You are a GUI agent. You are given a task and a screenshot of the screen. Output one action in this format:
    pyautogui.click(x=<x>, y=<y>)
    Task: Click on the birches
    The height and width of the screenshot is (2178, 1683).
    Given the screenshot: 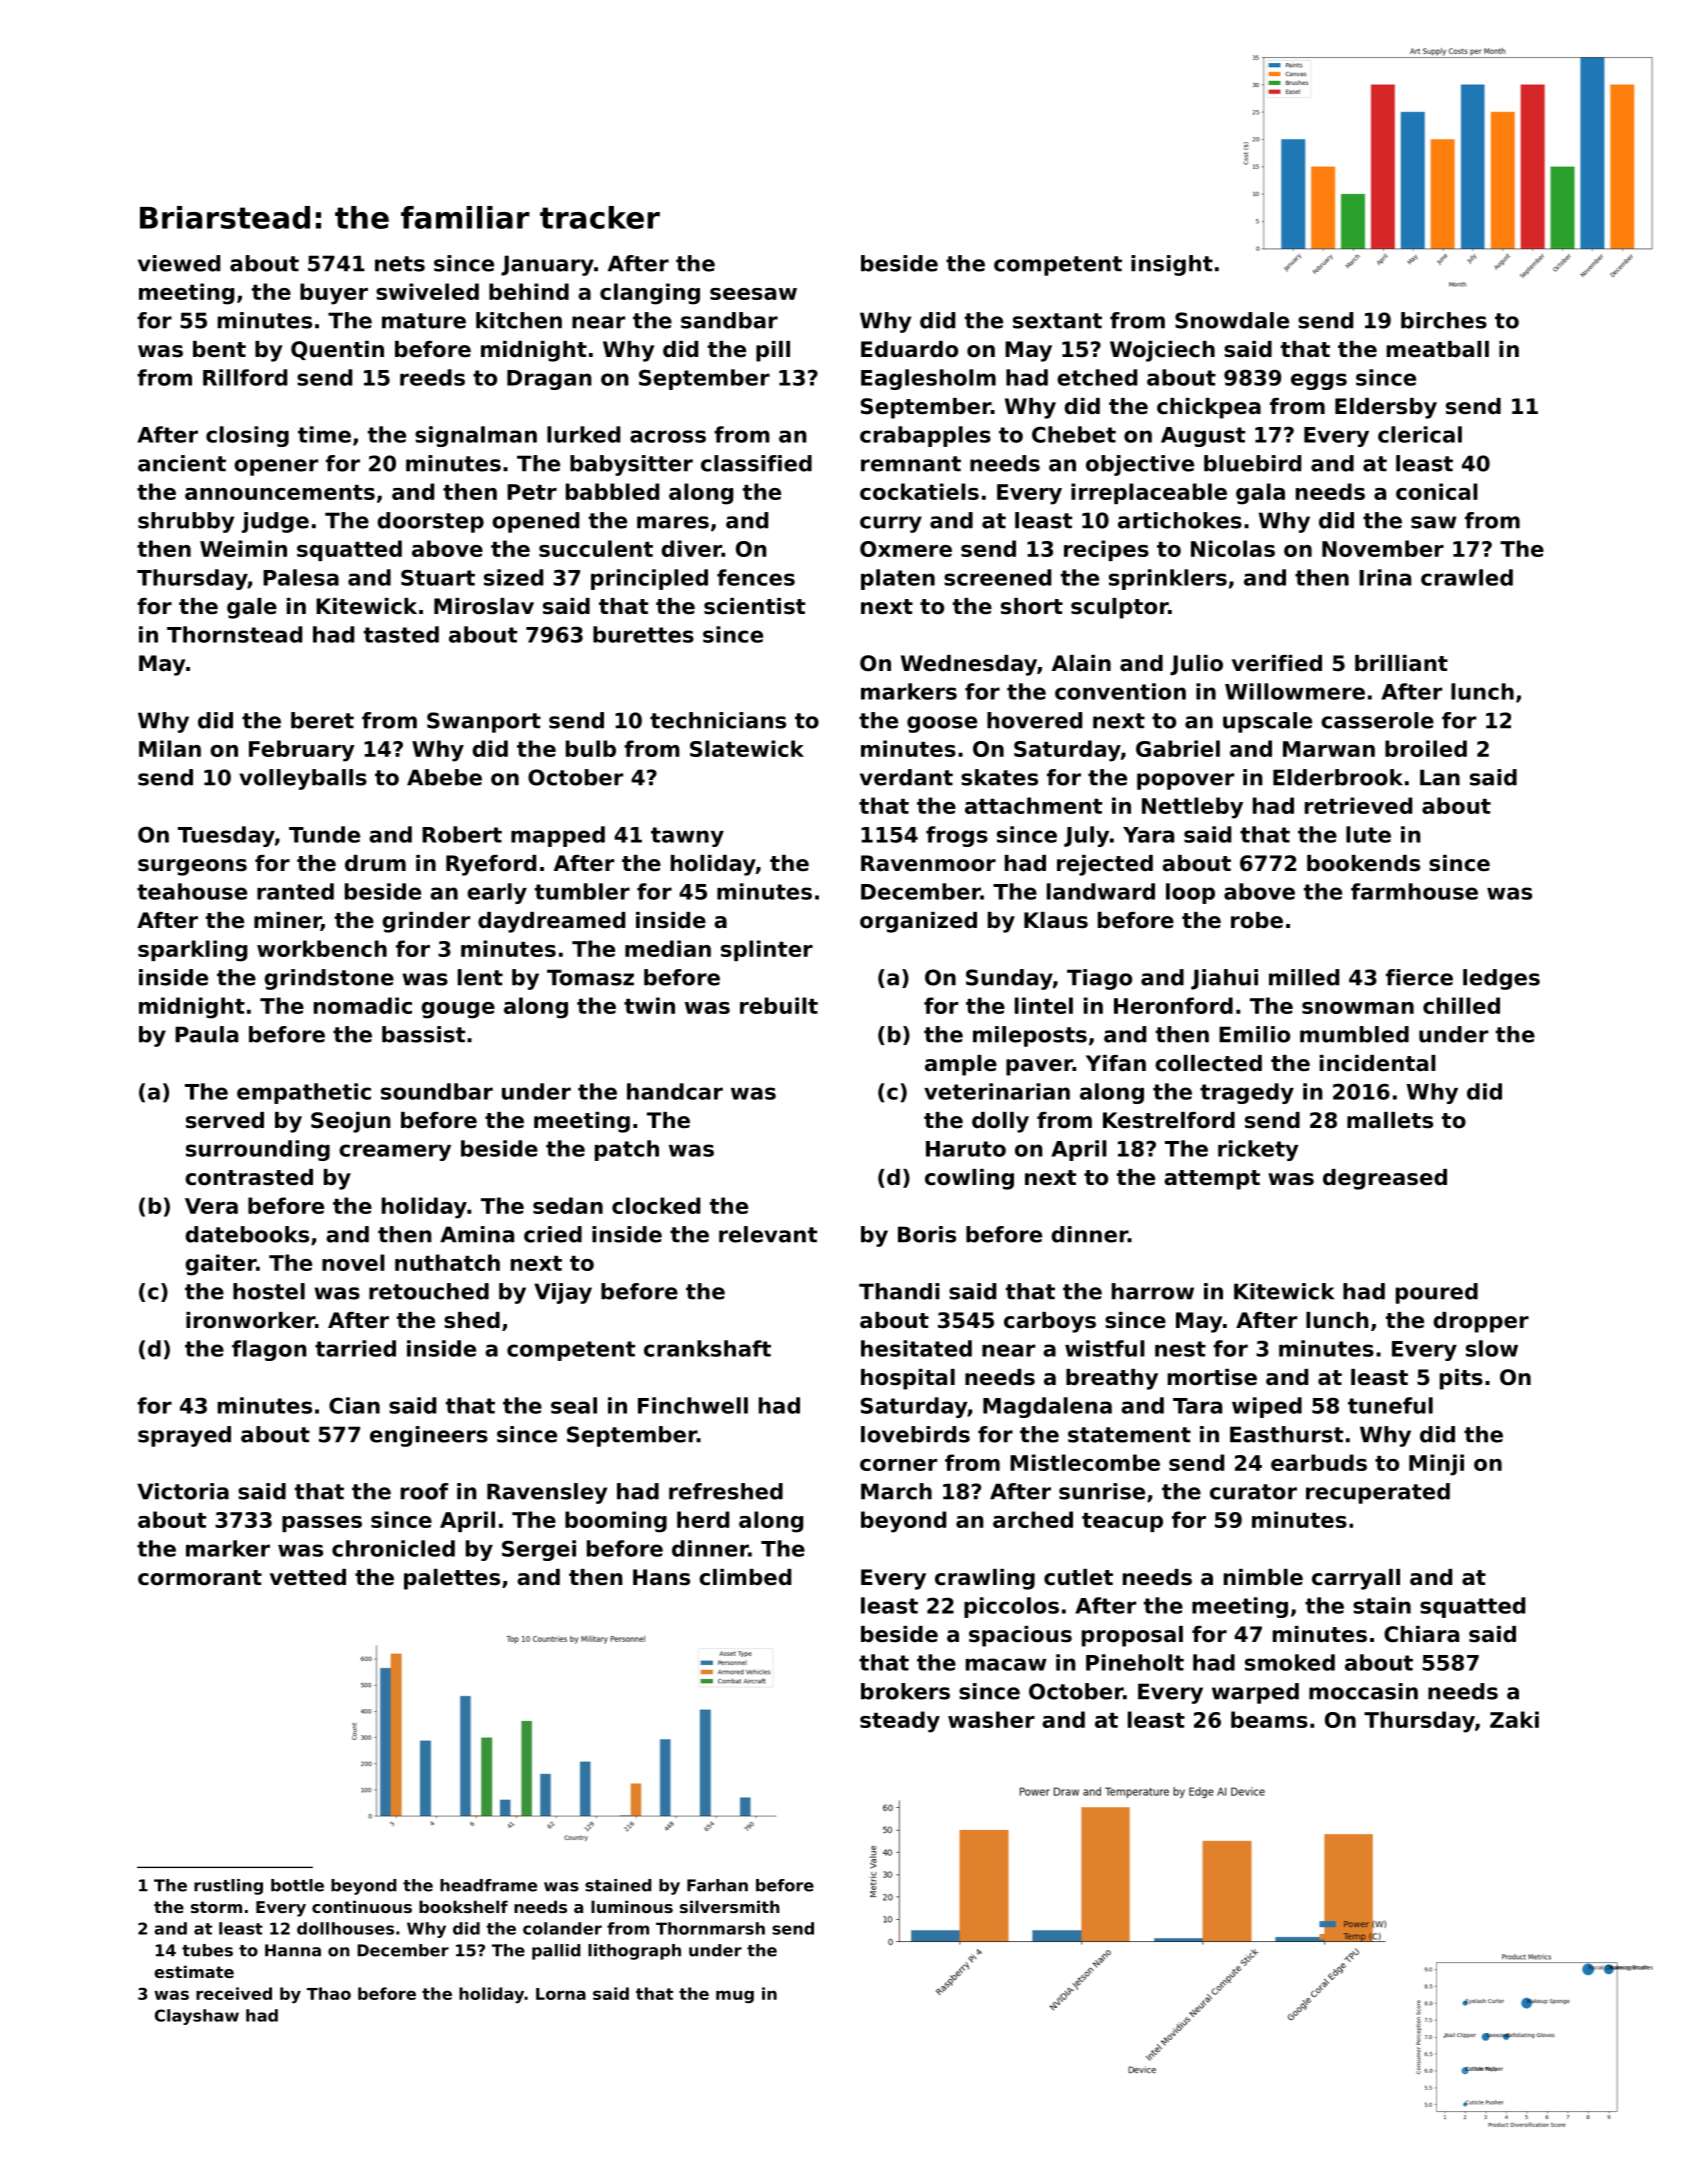 What is the action you would take?
    pyautogui.click(x=1444, y=320)
